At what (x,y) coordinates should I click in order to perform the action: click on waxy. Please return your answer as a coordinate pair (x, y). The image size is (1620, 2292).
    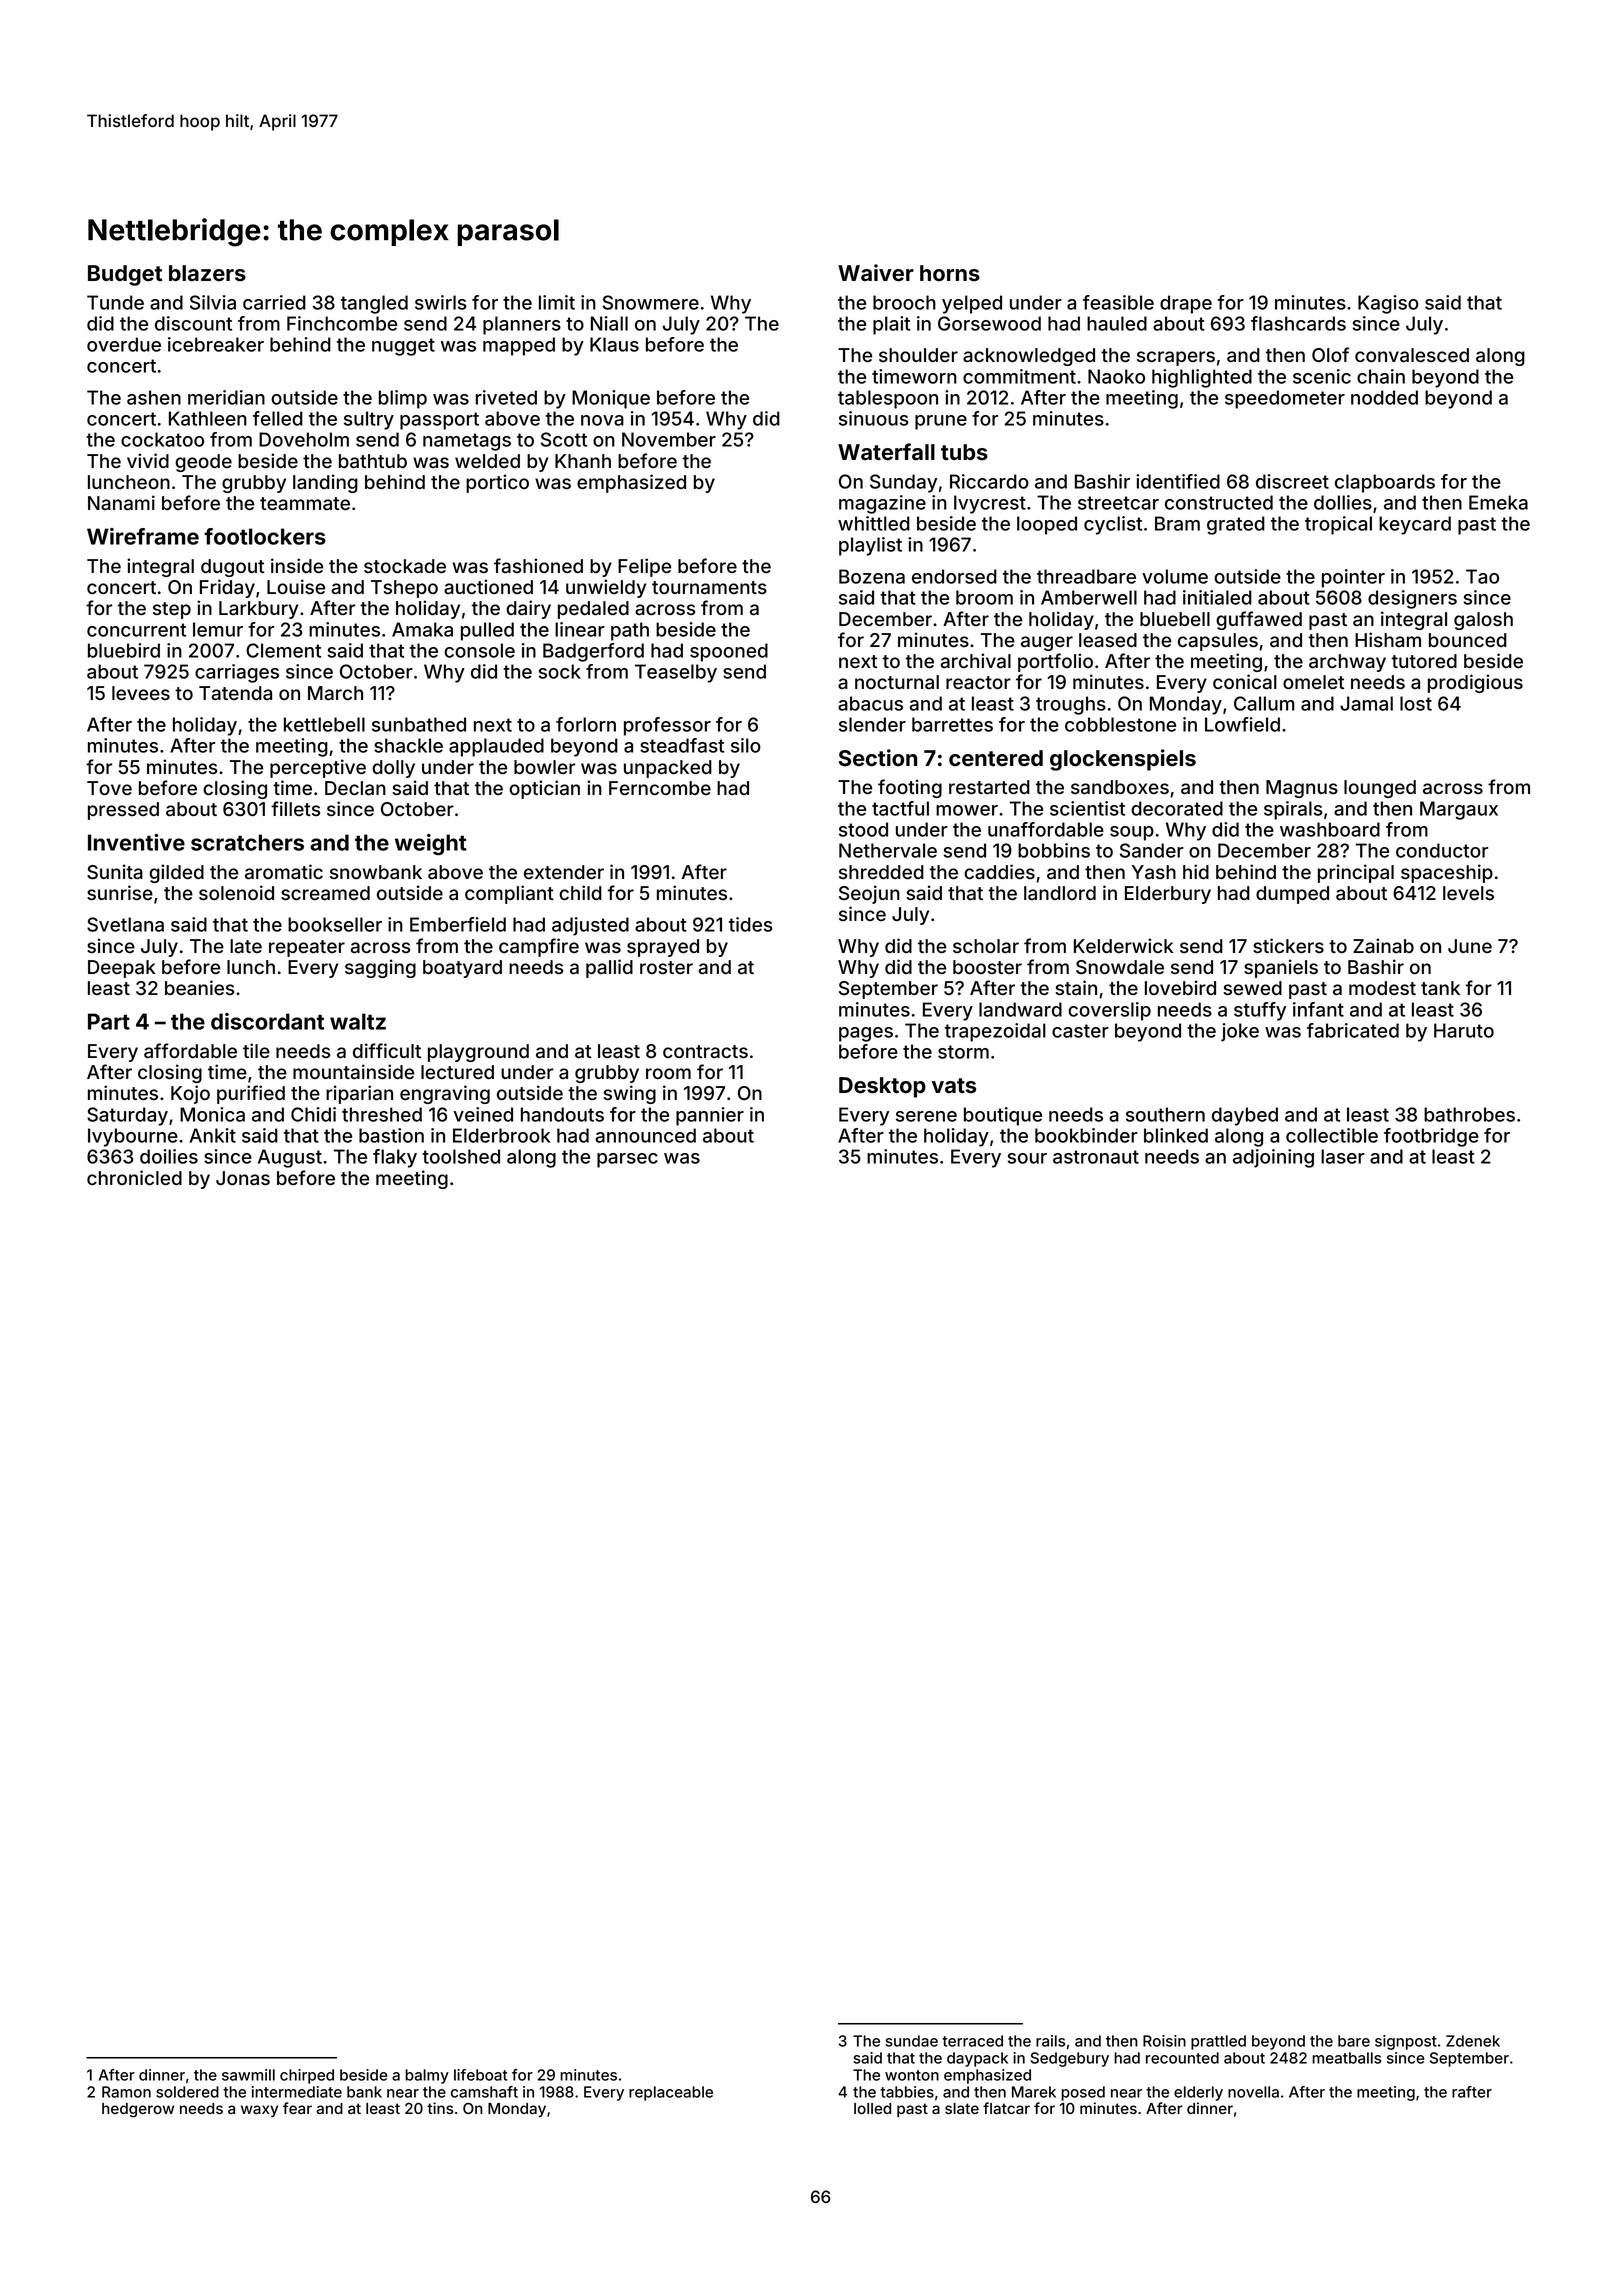
    Looking at the image, I should click on (259, 2111).
